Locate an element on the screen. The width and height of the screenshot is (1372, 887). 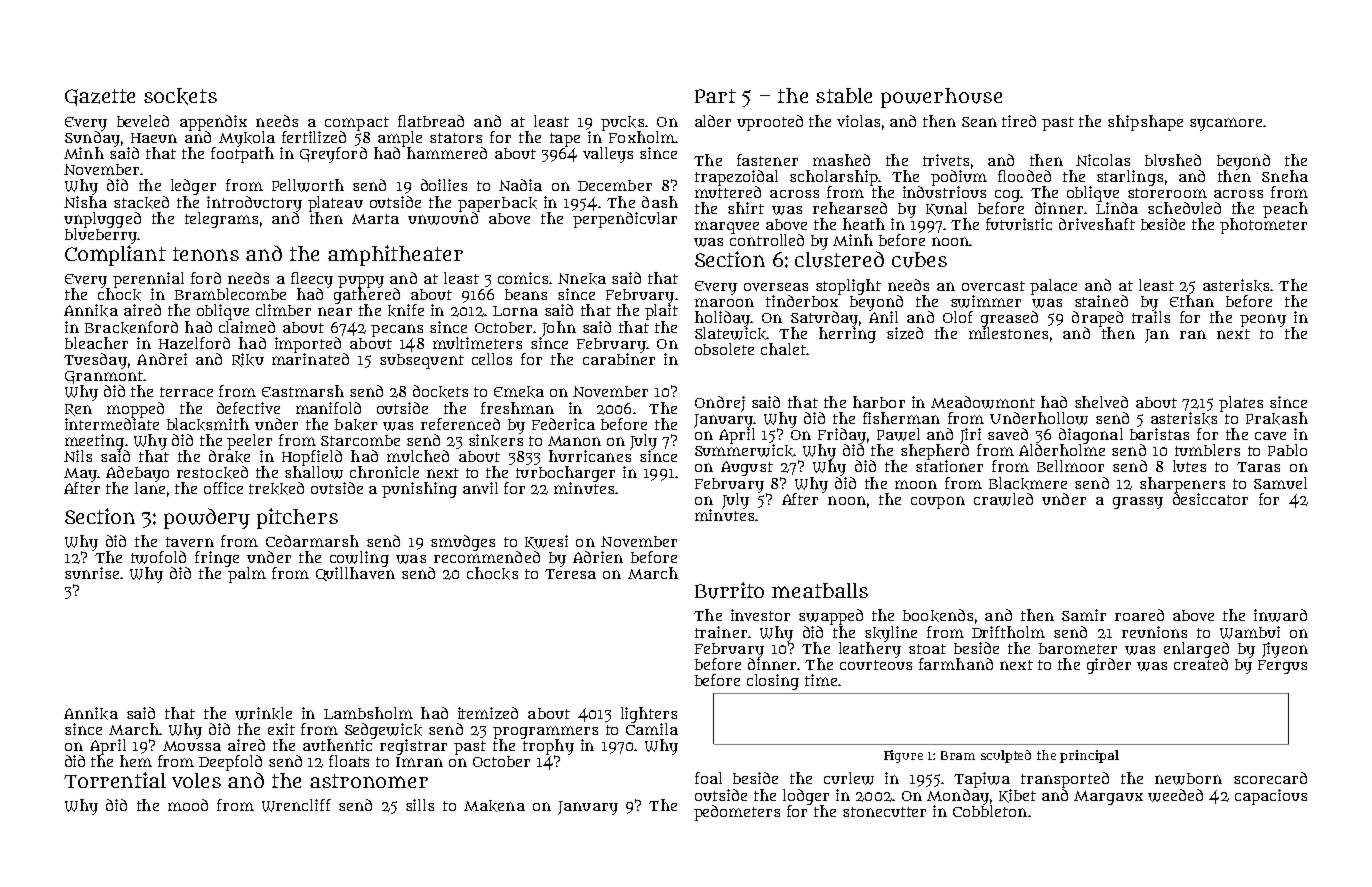
terrace is located at coordinates (186, 392).
